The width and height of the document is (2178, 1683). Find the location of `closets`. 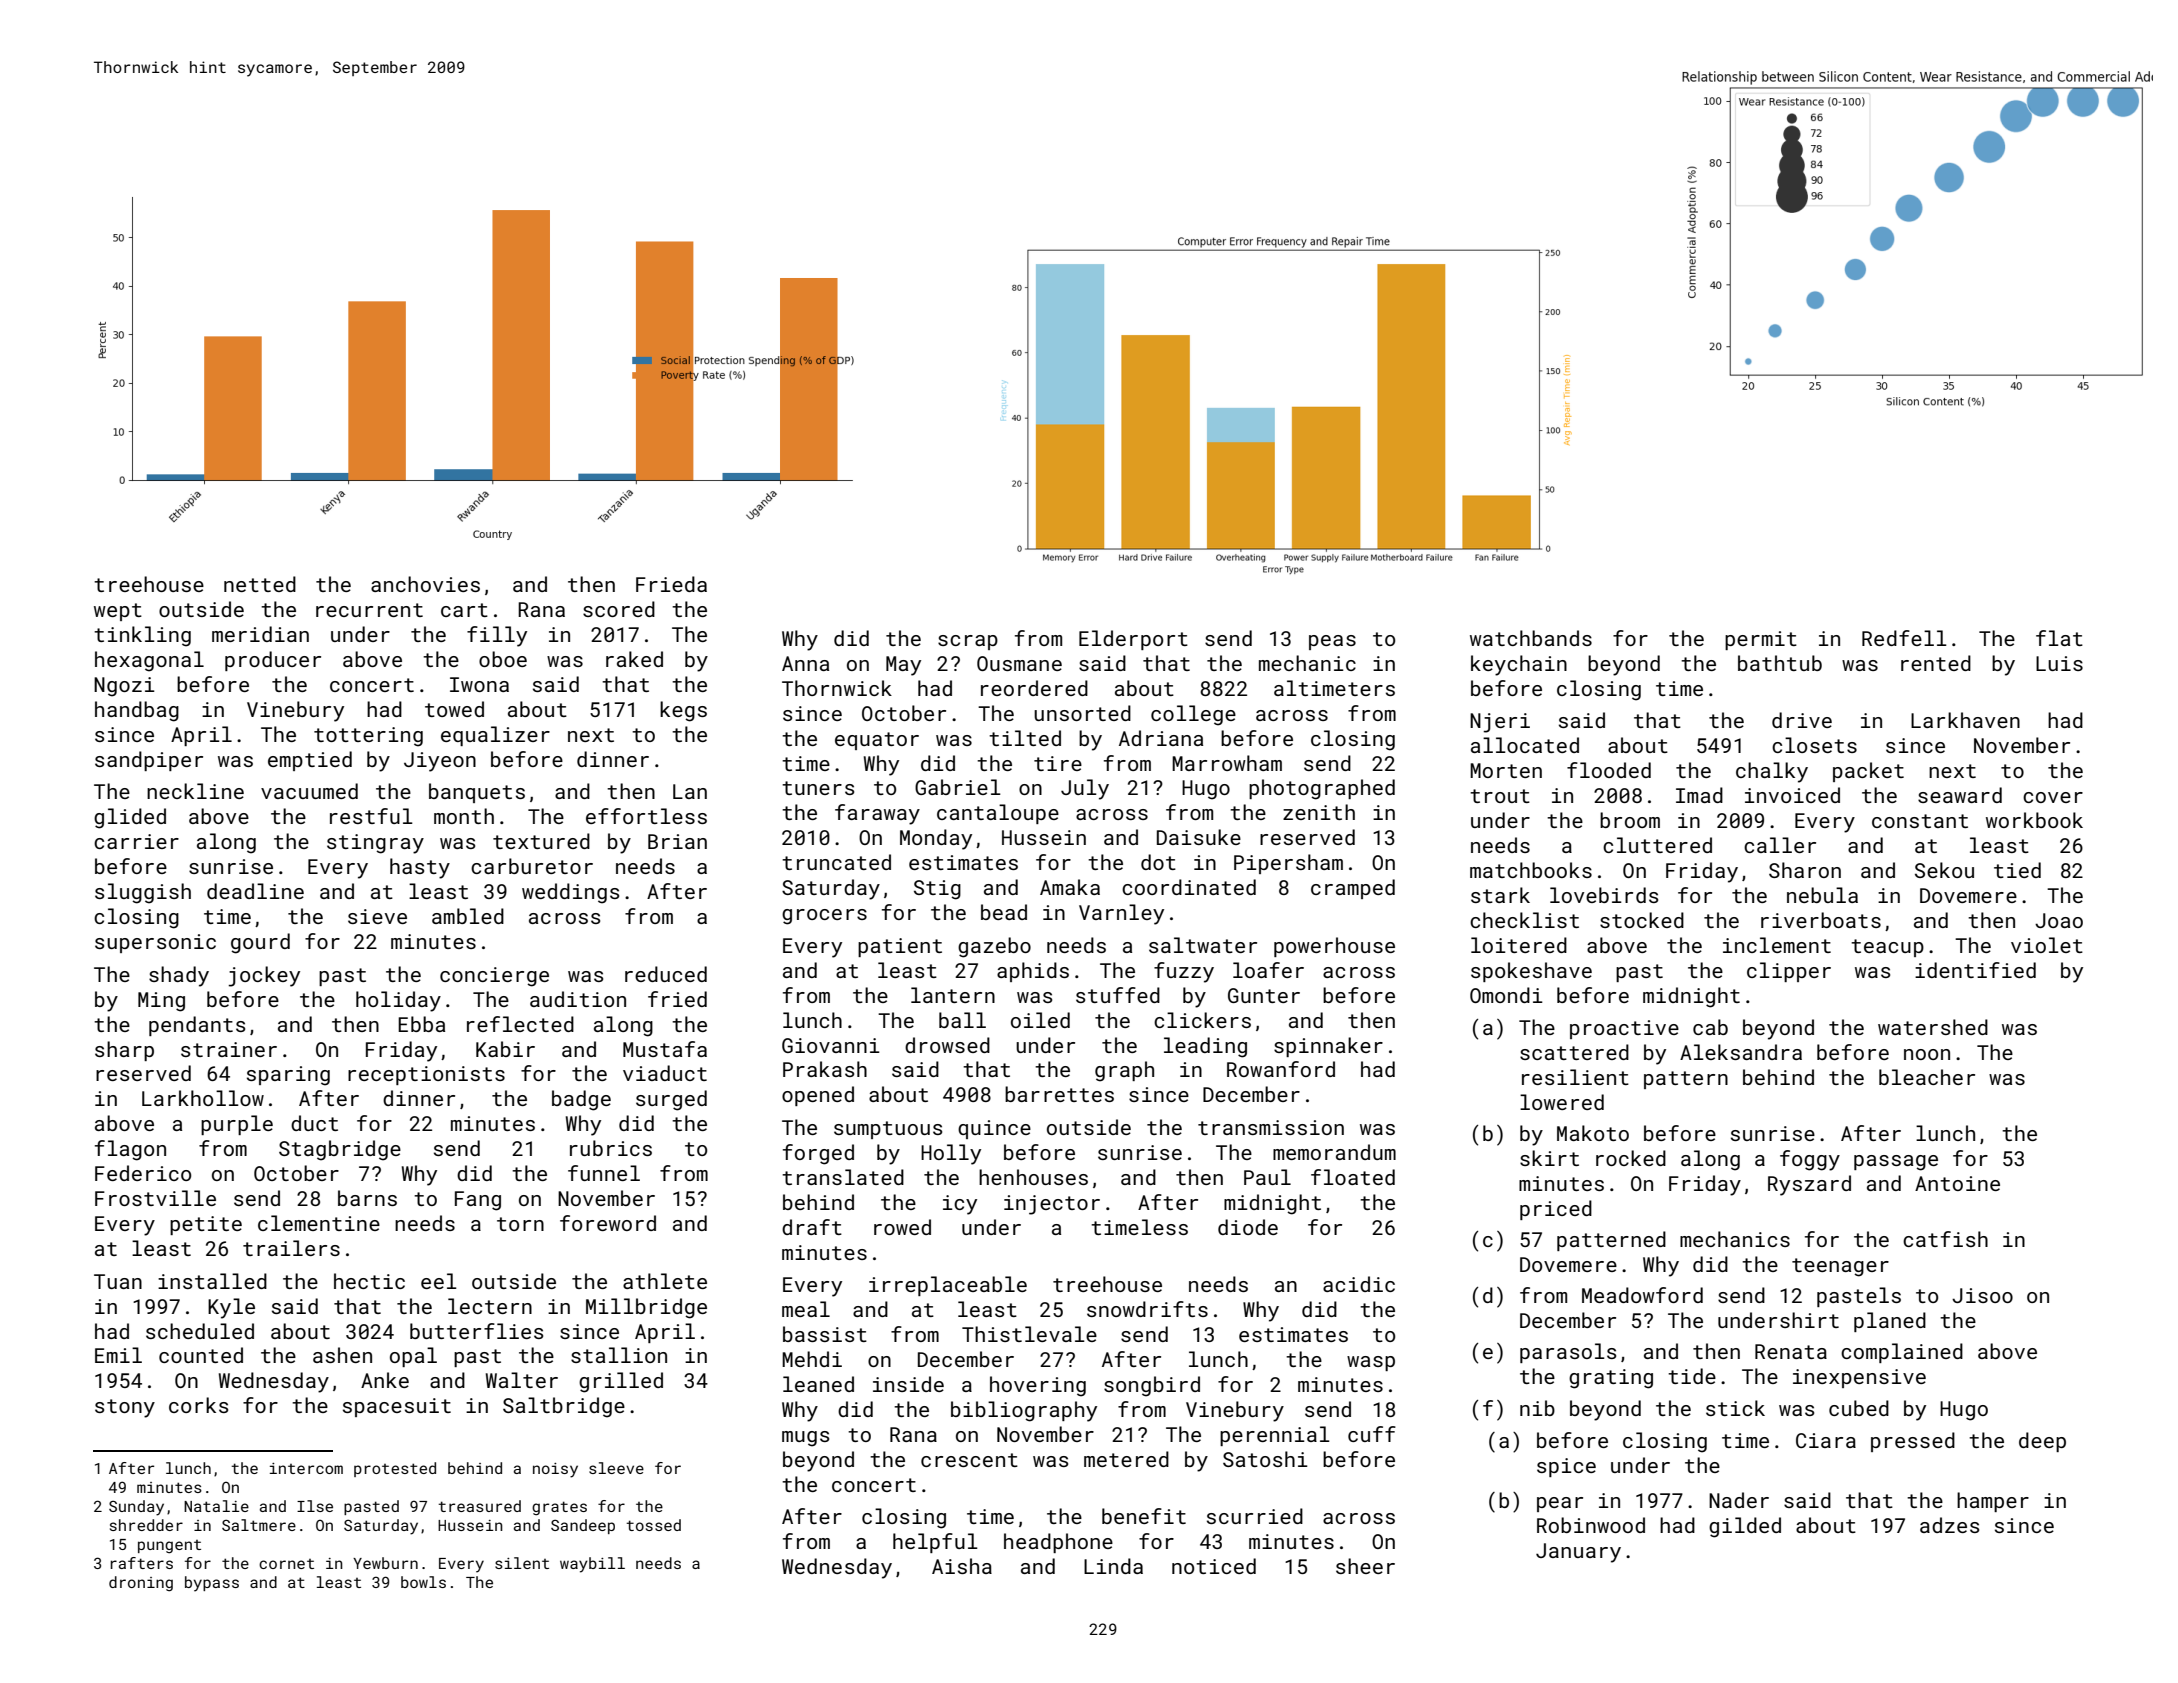

closets is located at coordinates (1814, 745).
